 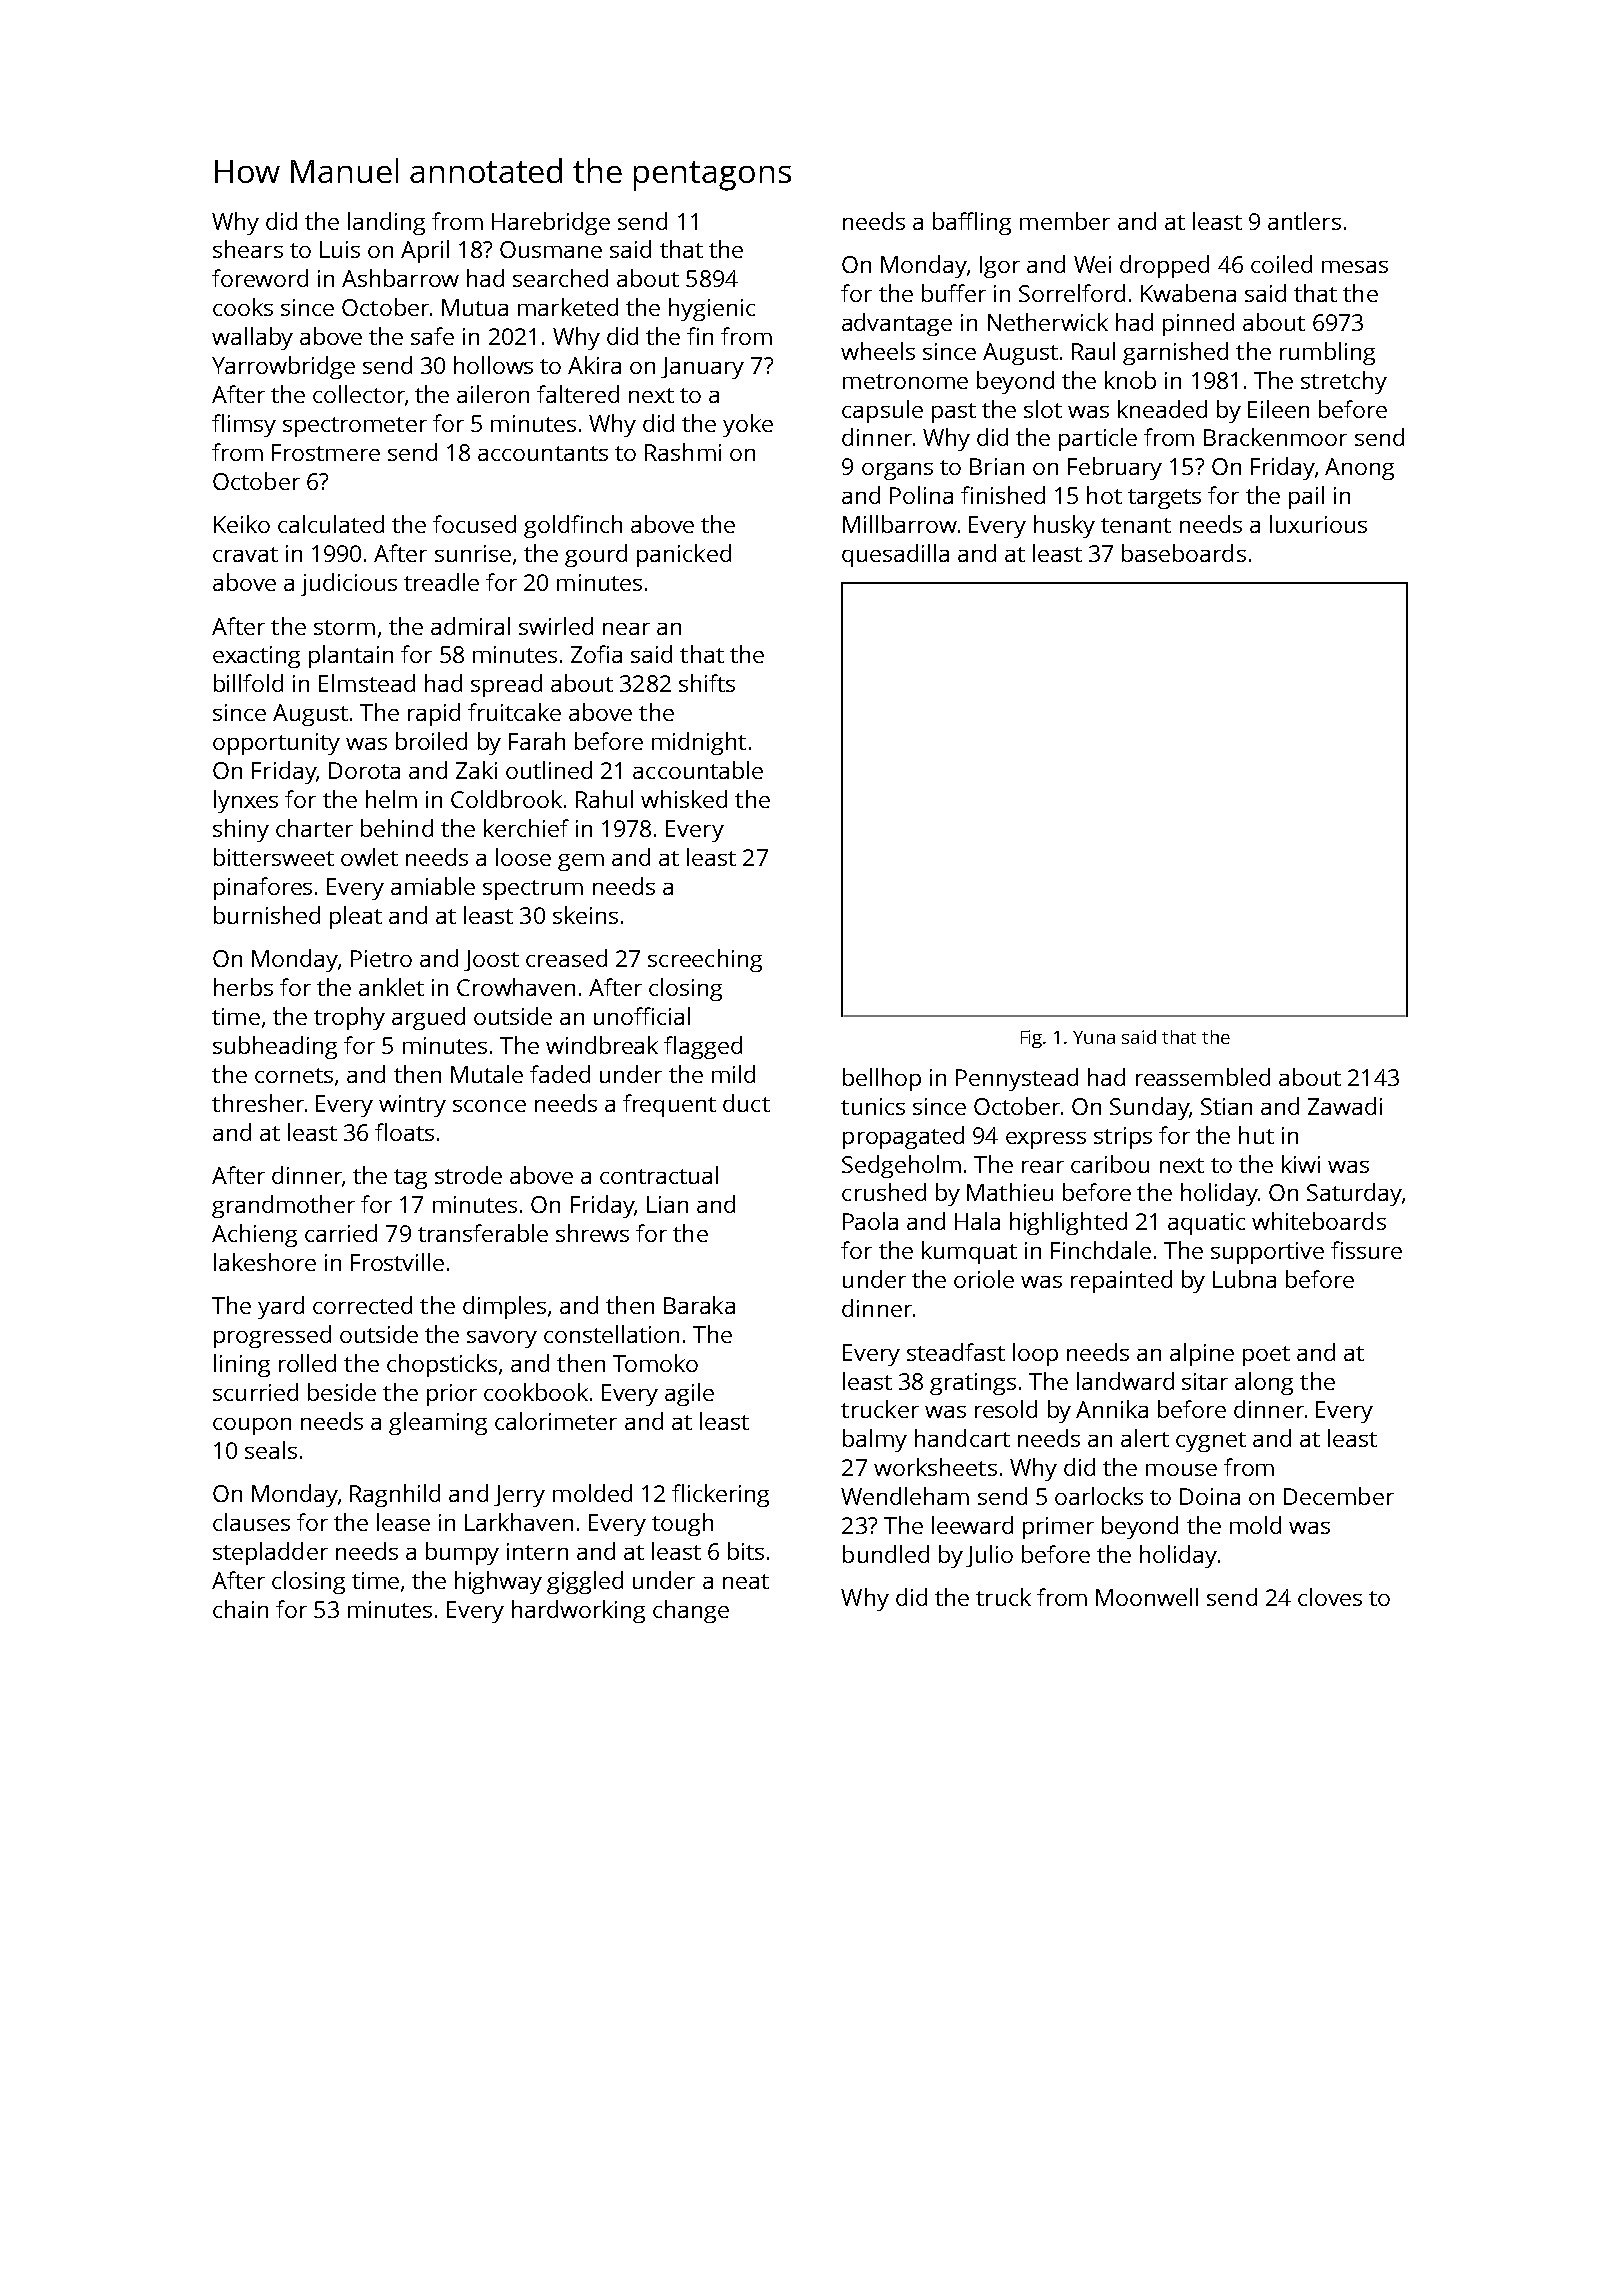 I want to click on Anong, so click(x=1359, y=469).
